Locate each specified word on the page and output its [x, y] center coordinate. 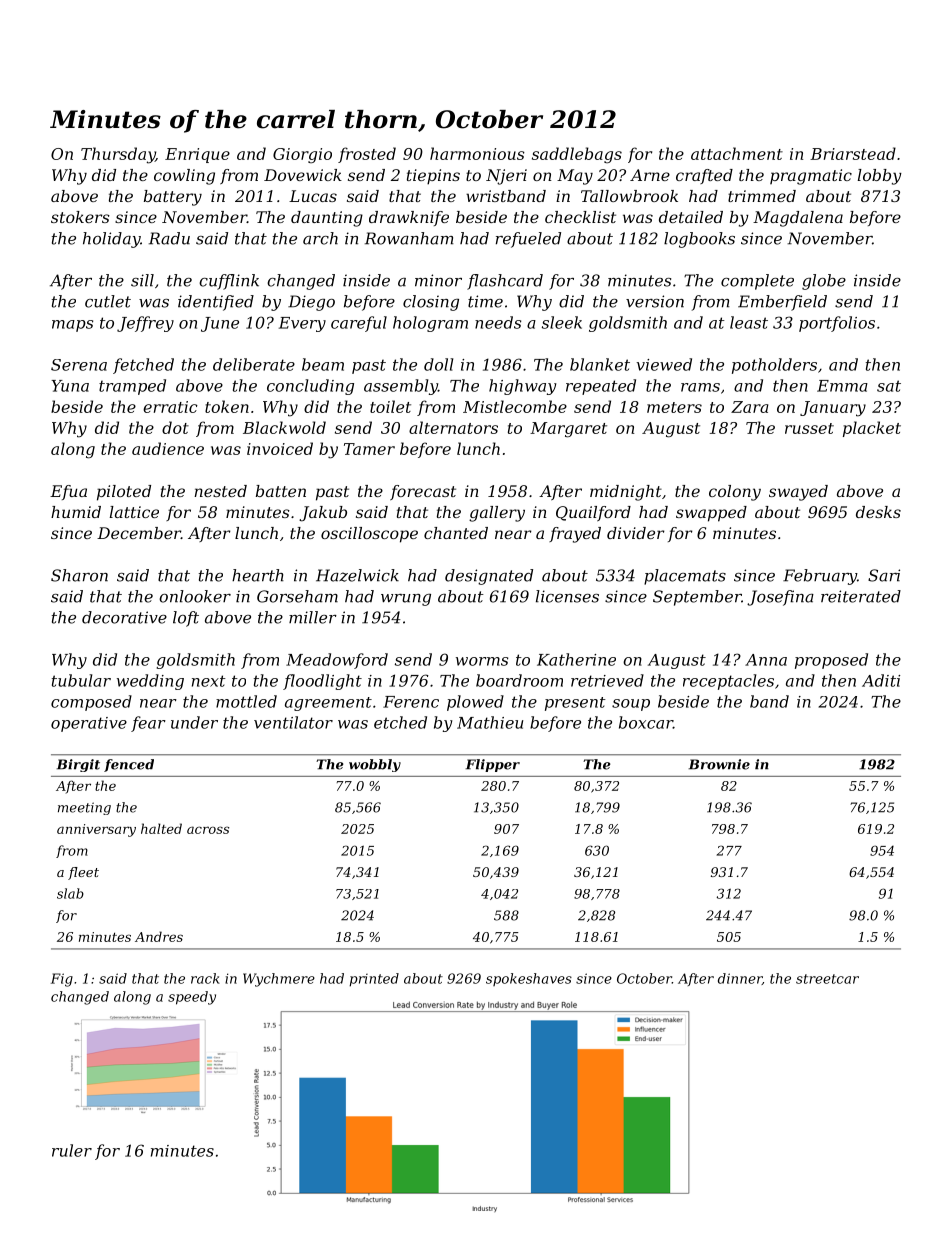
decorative [124, 617]
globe [824, 282]
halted [161, 828]
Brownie [719, 764]
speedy [192, 998]
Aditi [881, 680]
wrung [406, 600]
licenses [567, 596]
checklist [580, 217]
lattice [134, 512]
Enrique [197, 155]
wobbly [375, 765]
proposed [831, 661]
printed [374, 980]
